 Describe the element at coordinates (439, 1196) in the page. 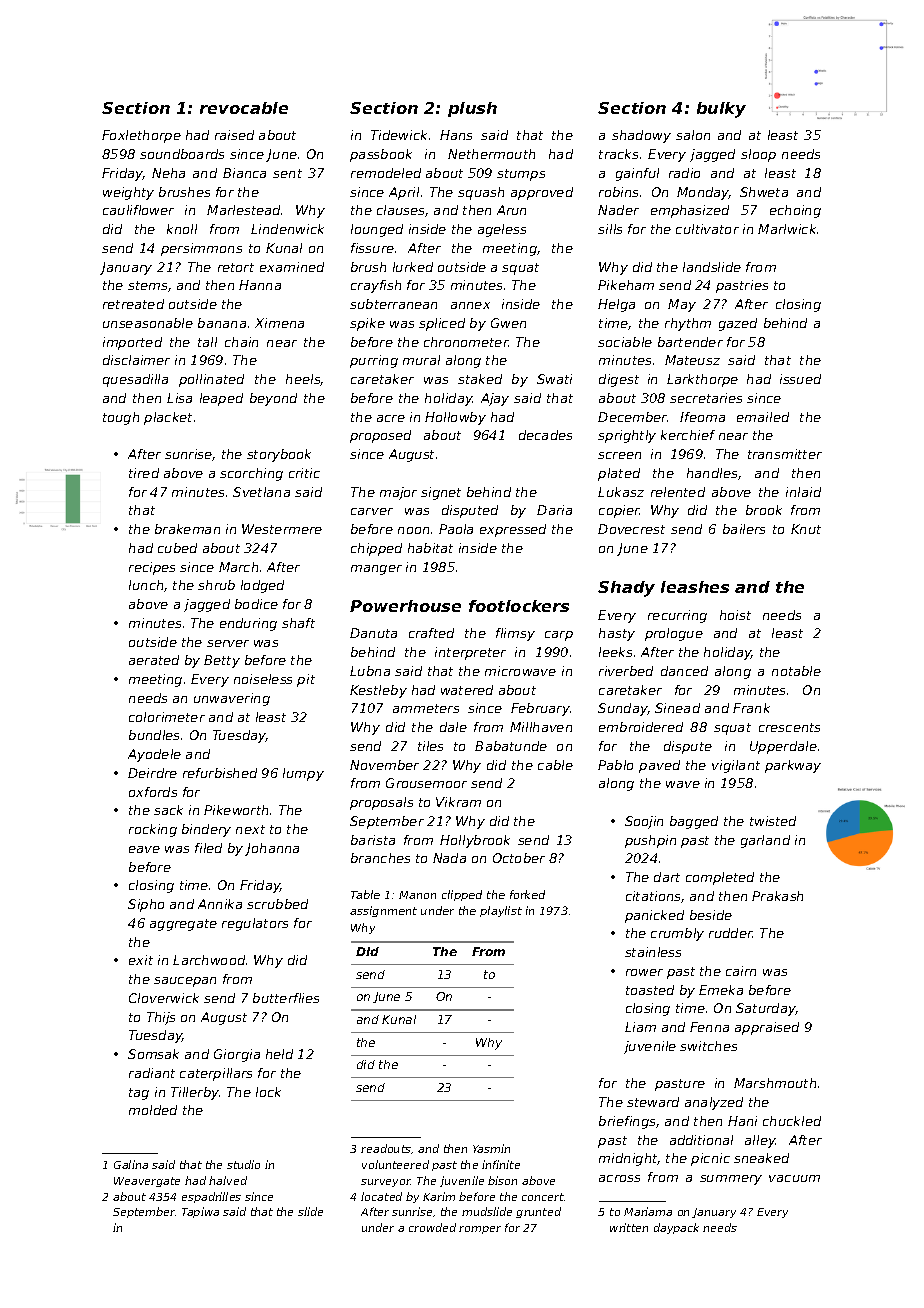

I see `Karim` at that location.
